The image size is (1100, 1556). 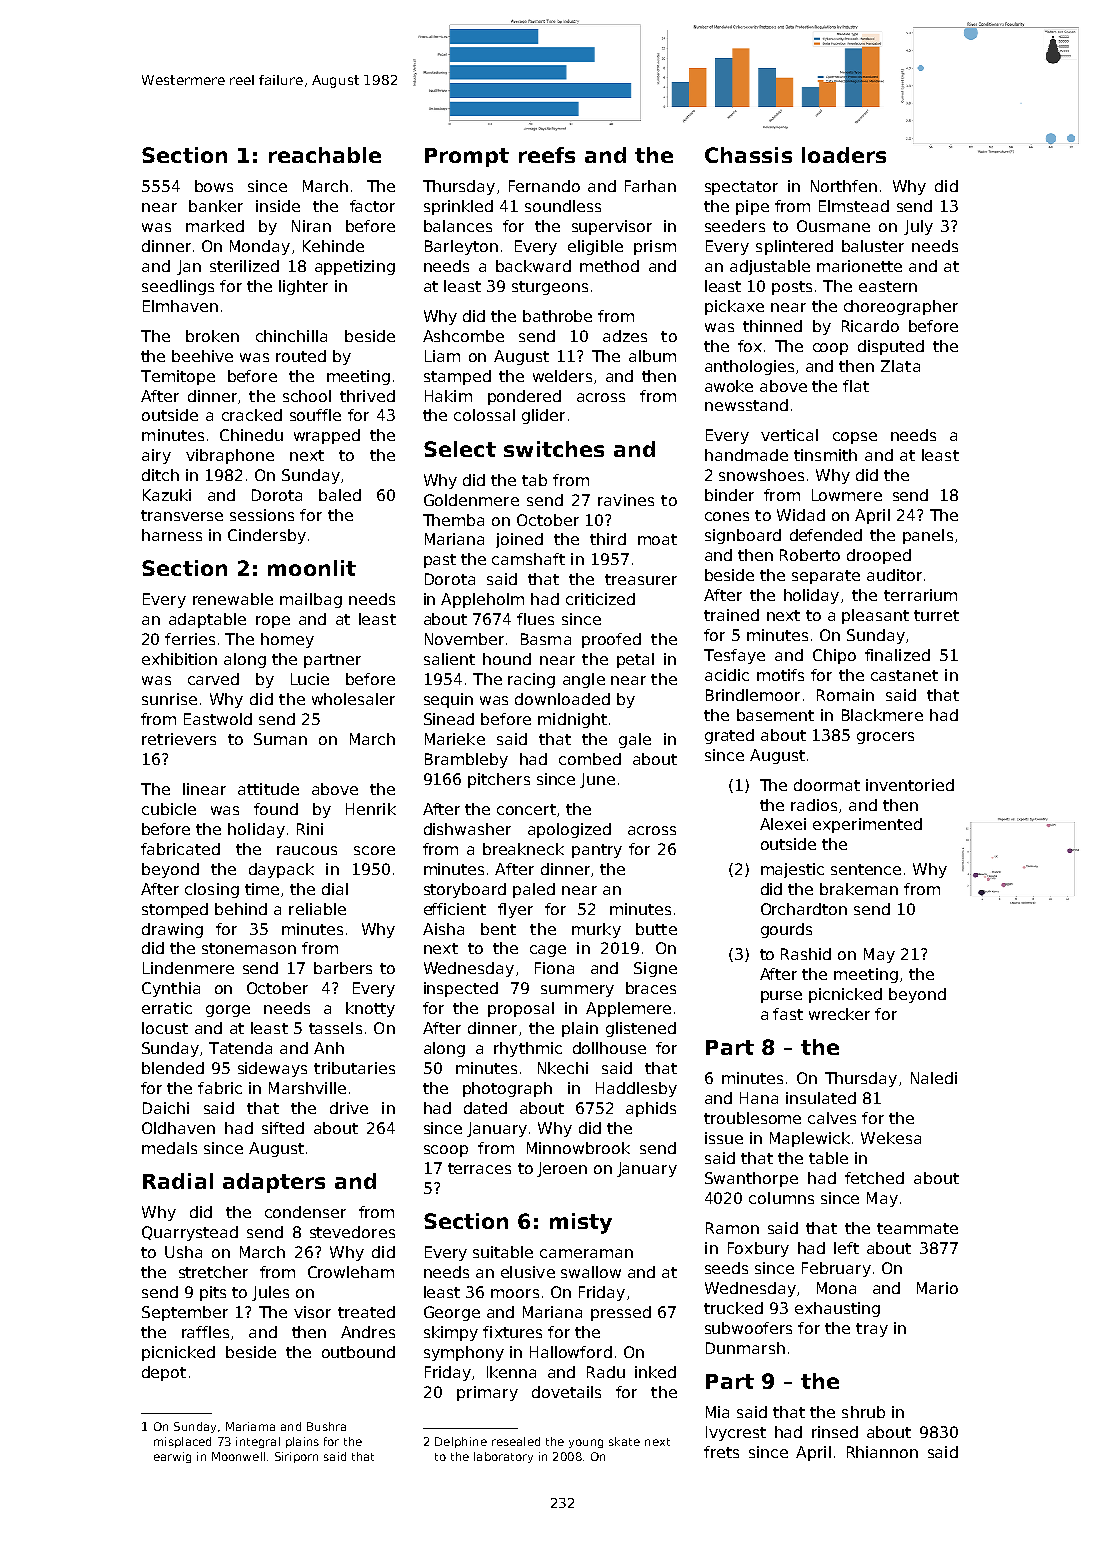 I want to click on panels, so click(x=928, y=536).
